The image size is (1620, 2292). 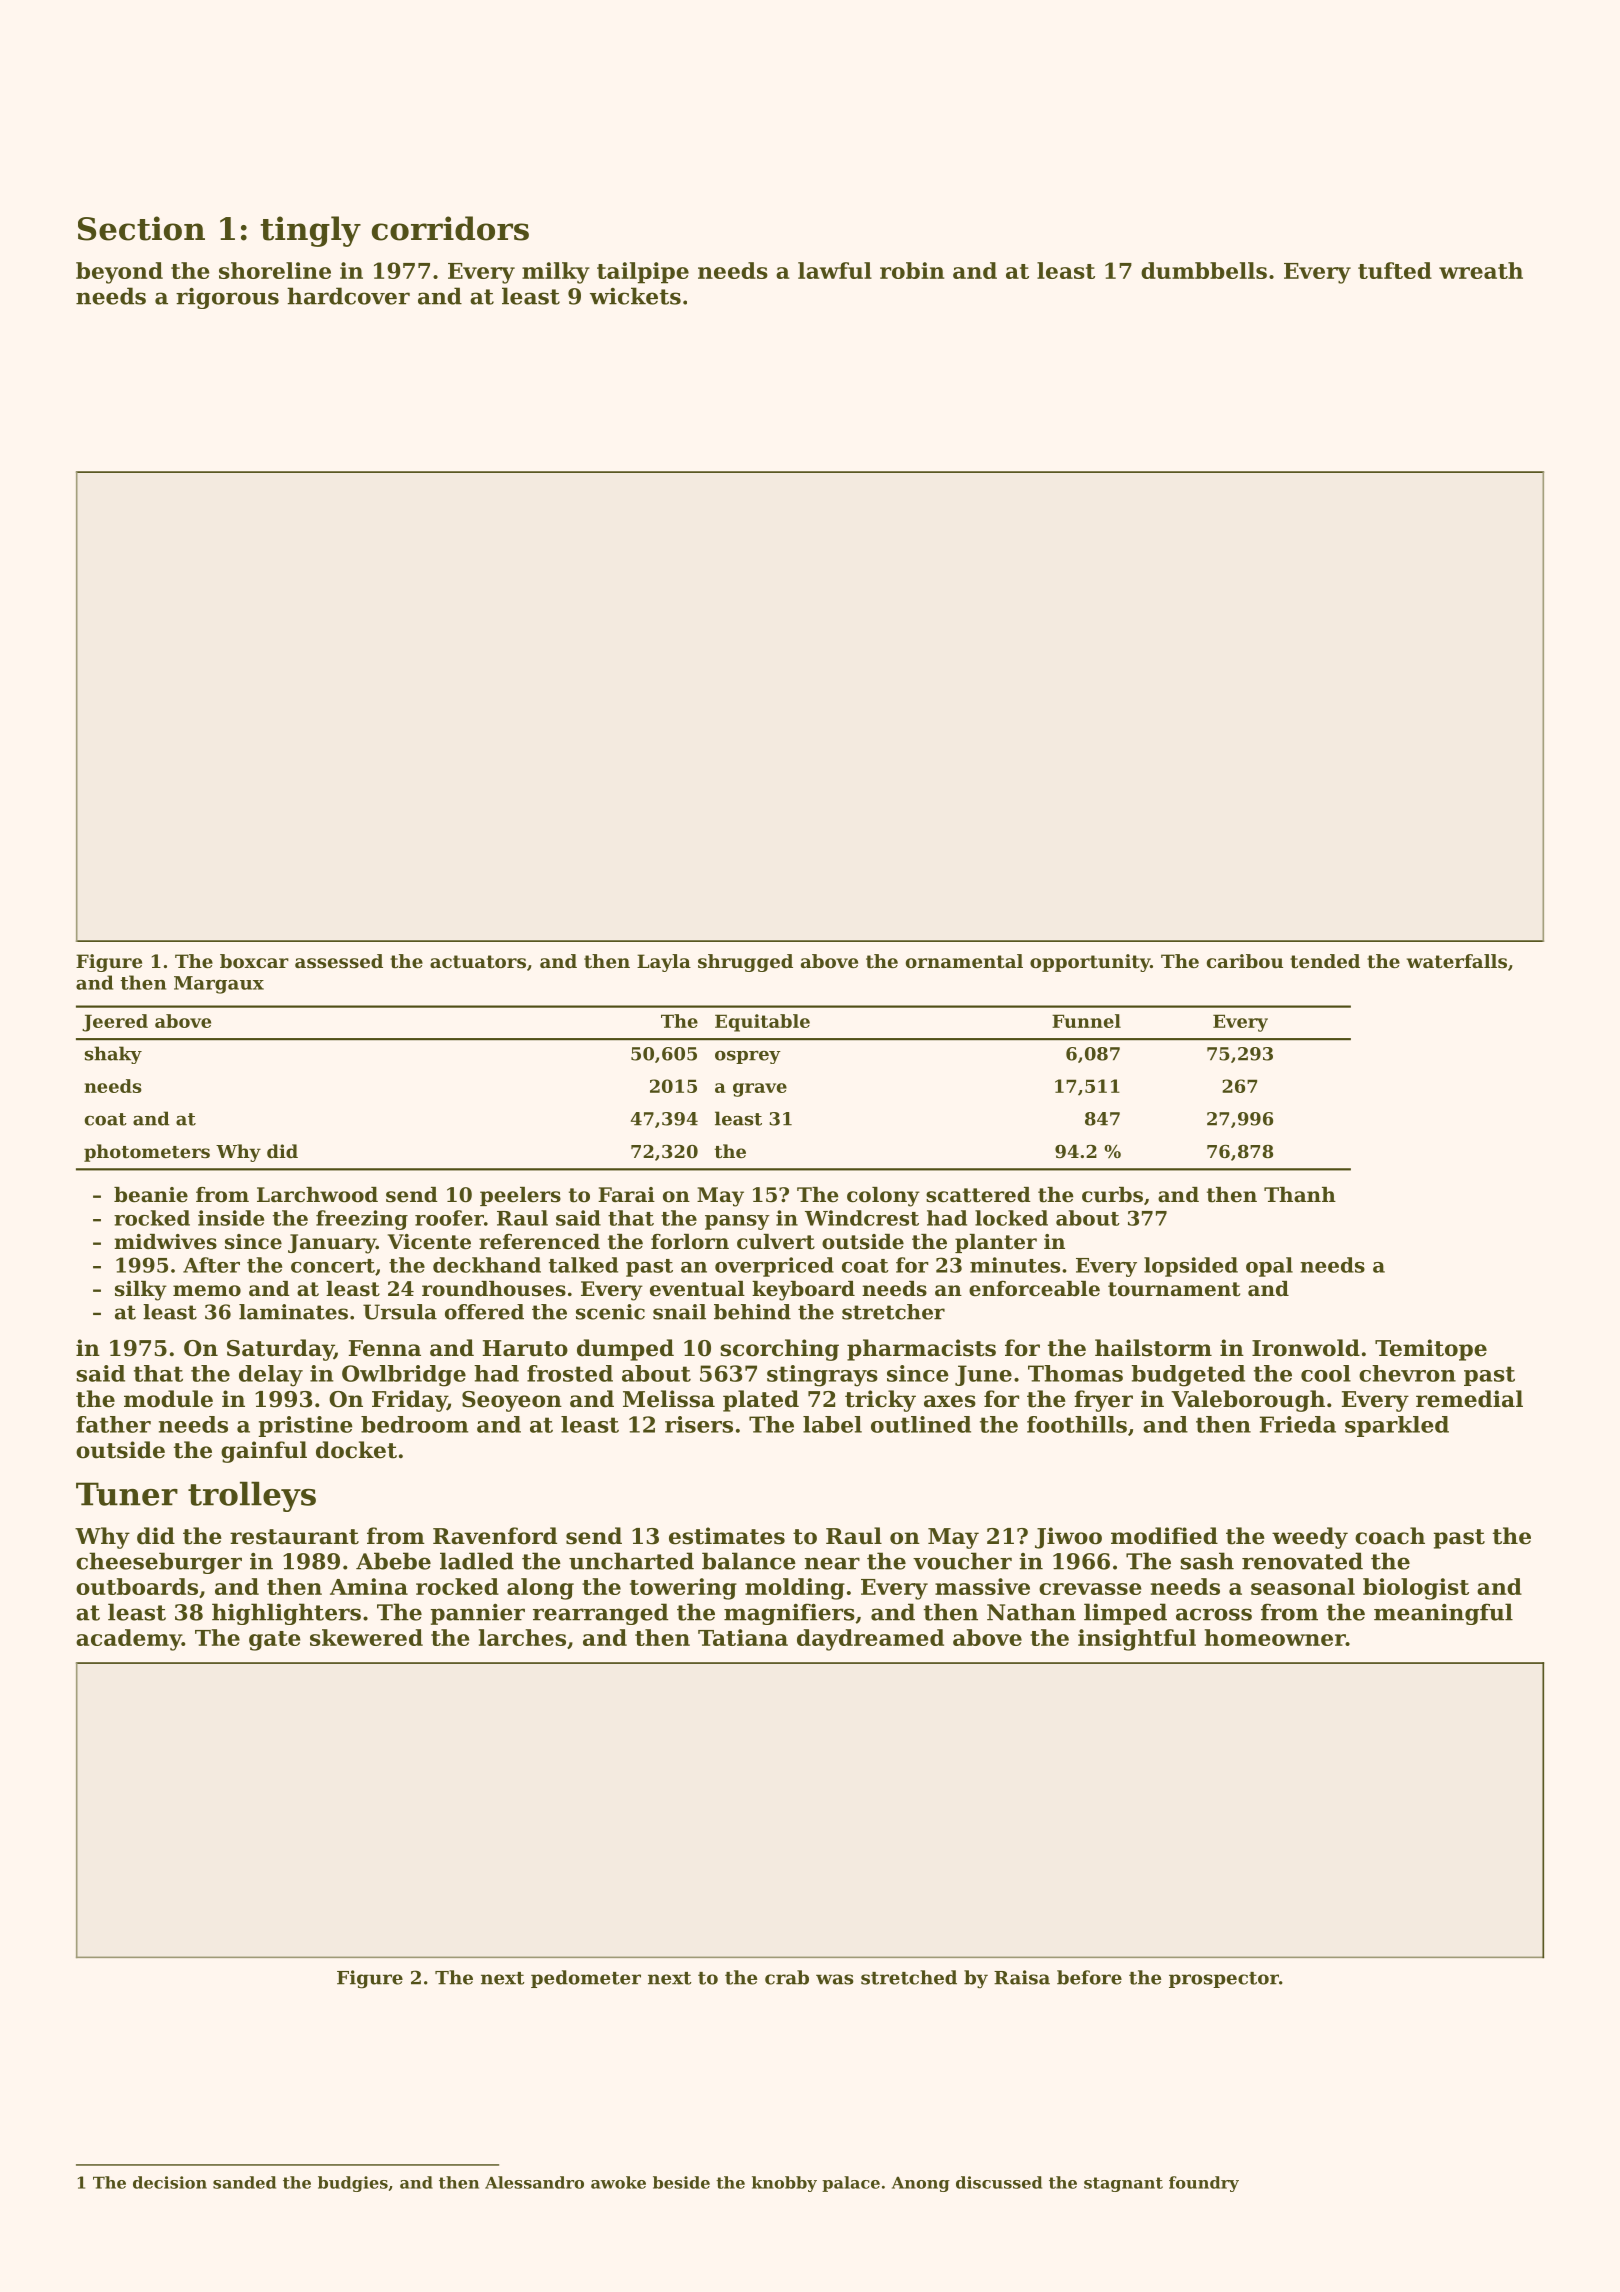 I want to click on chevron, so click(x=1407, y=1373).
